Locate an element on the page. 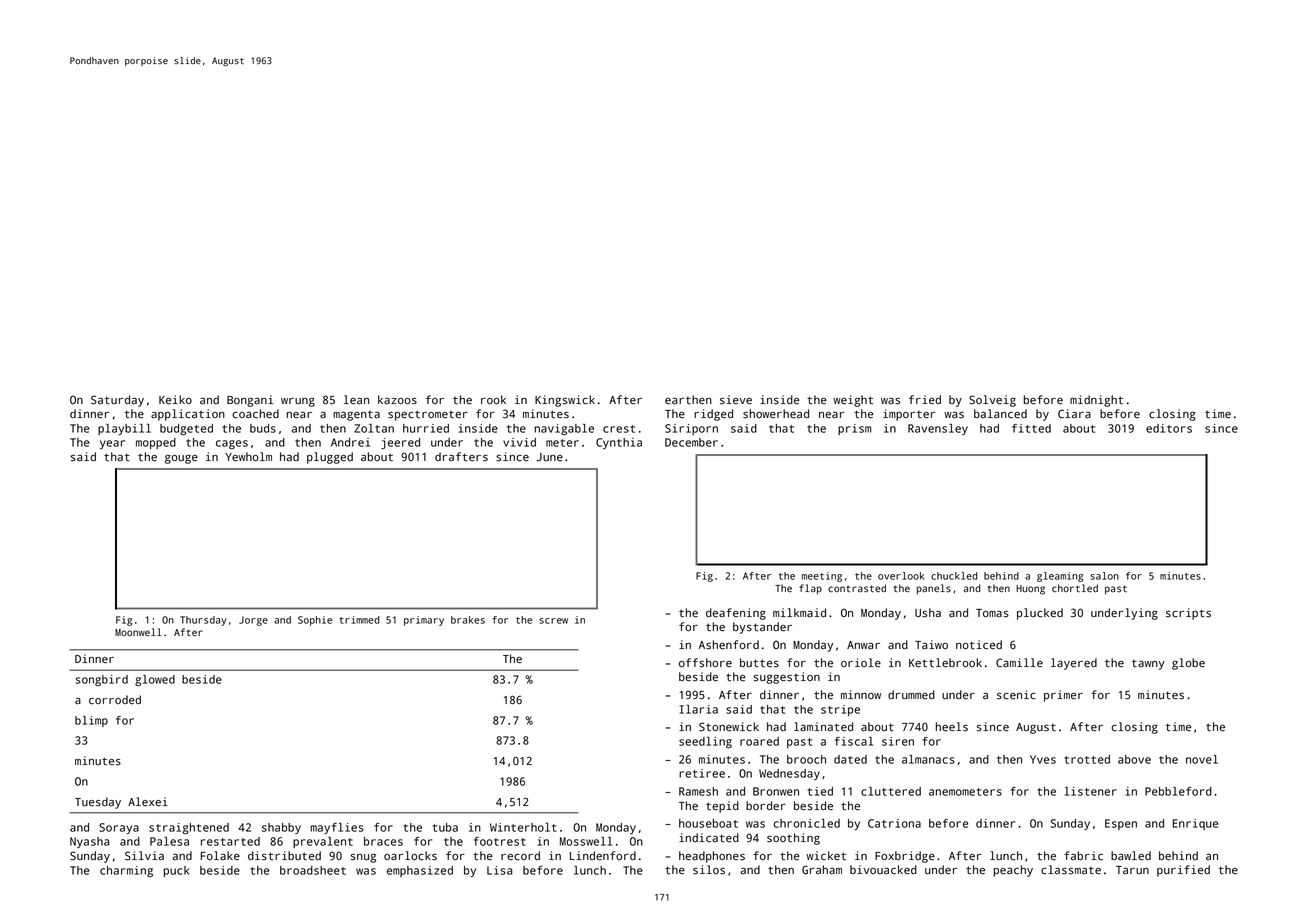  gouge is located at coordinates (181, 459).
